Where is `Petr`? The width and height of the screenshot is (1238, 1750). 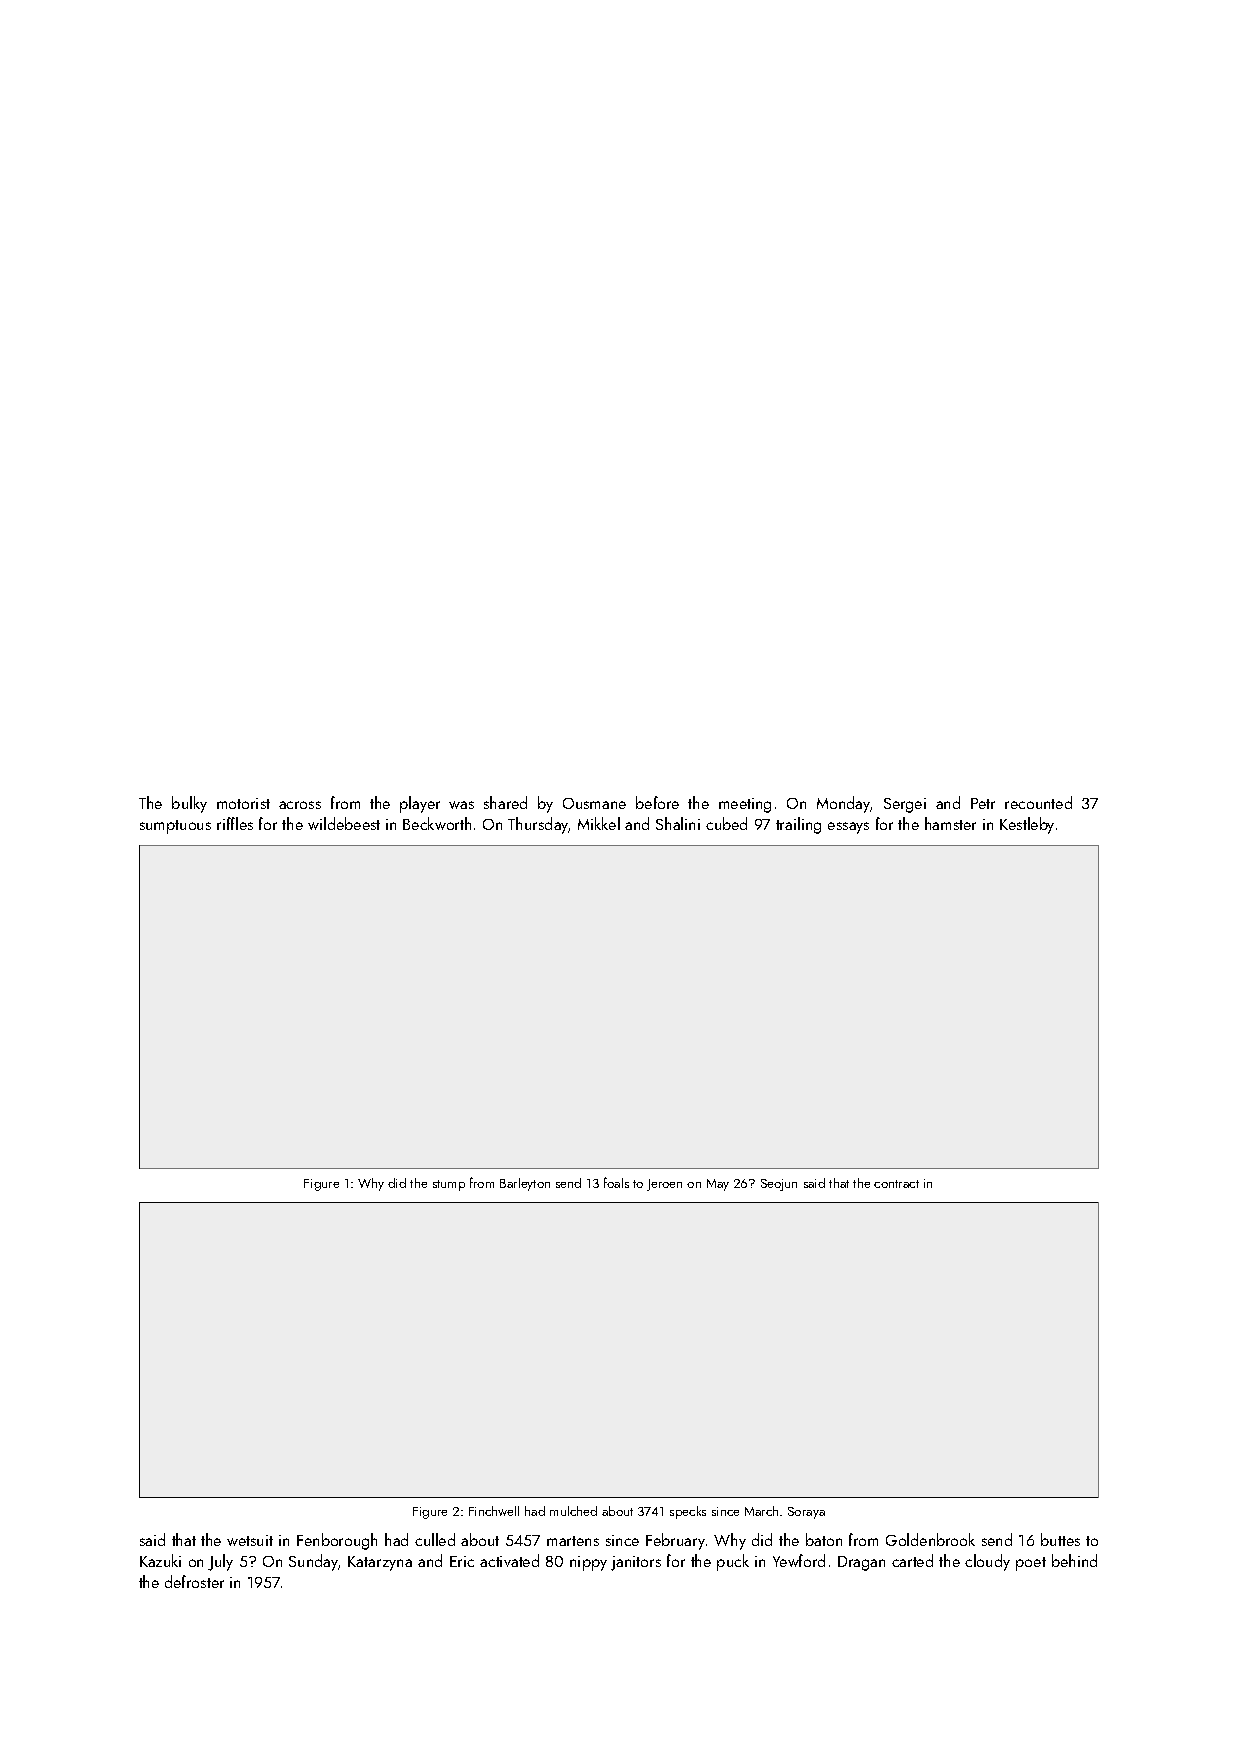 Petr is located at coordinates (983, 803).
